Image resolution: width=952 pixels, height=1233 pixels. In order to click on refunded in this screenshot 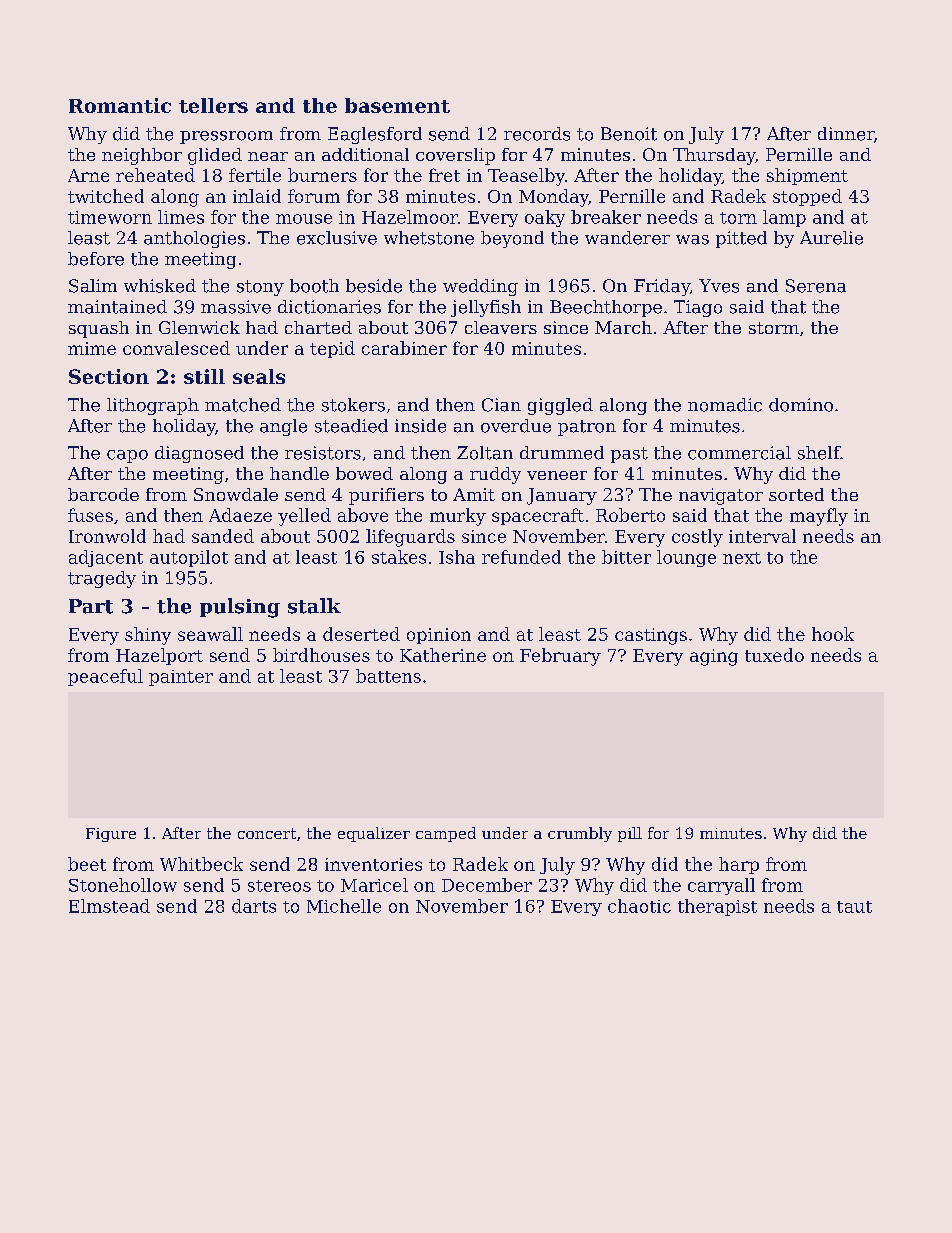, I will do `click(521, 557)`.
